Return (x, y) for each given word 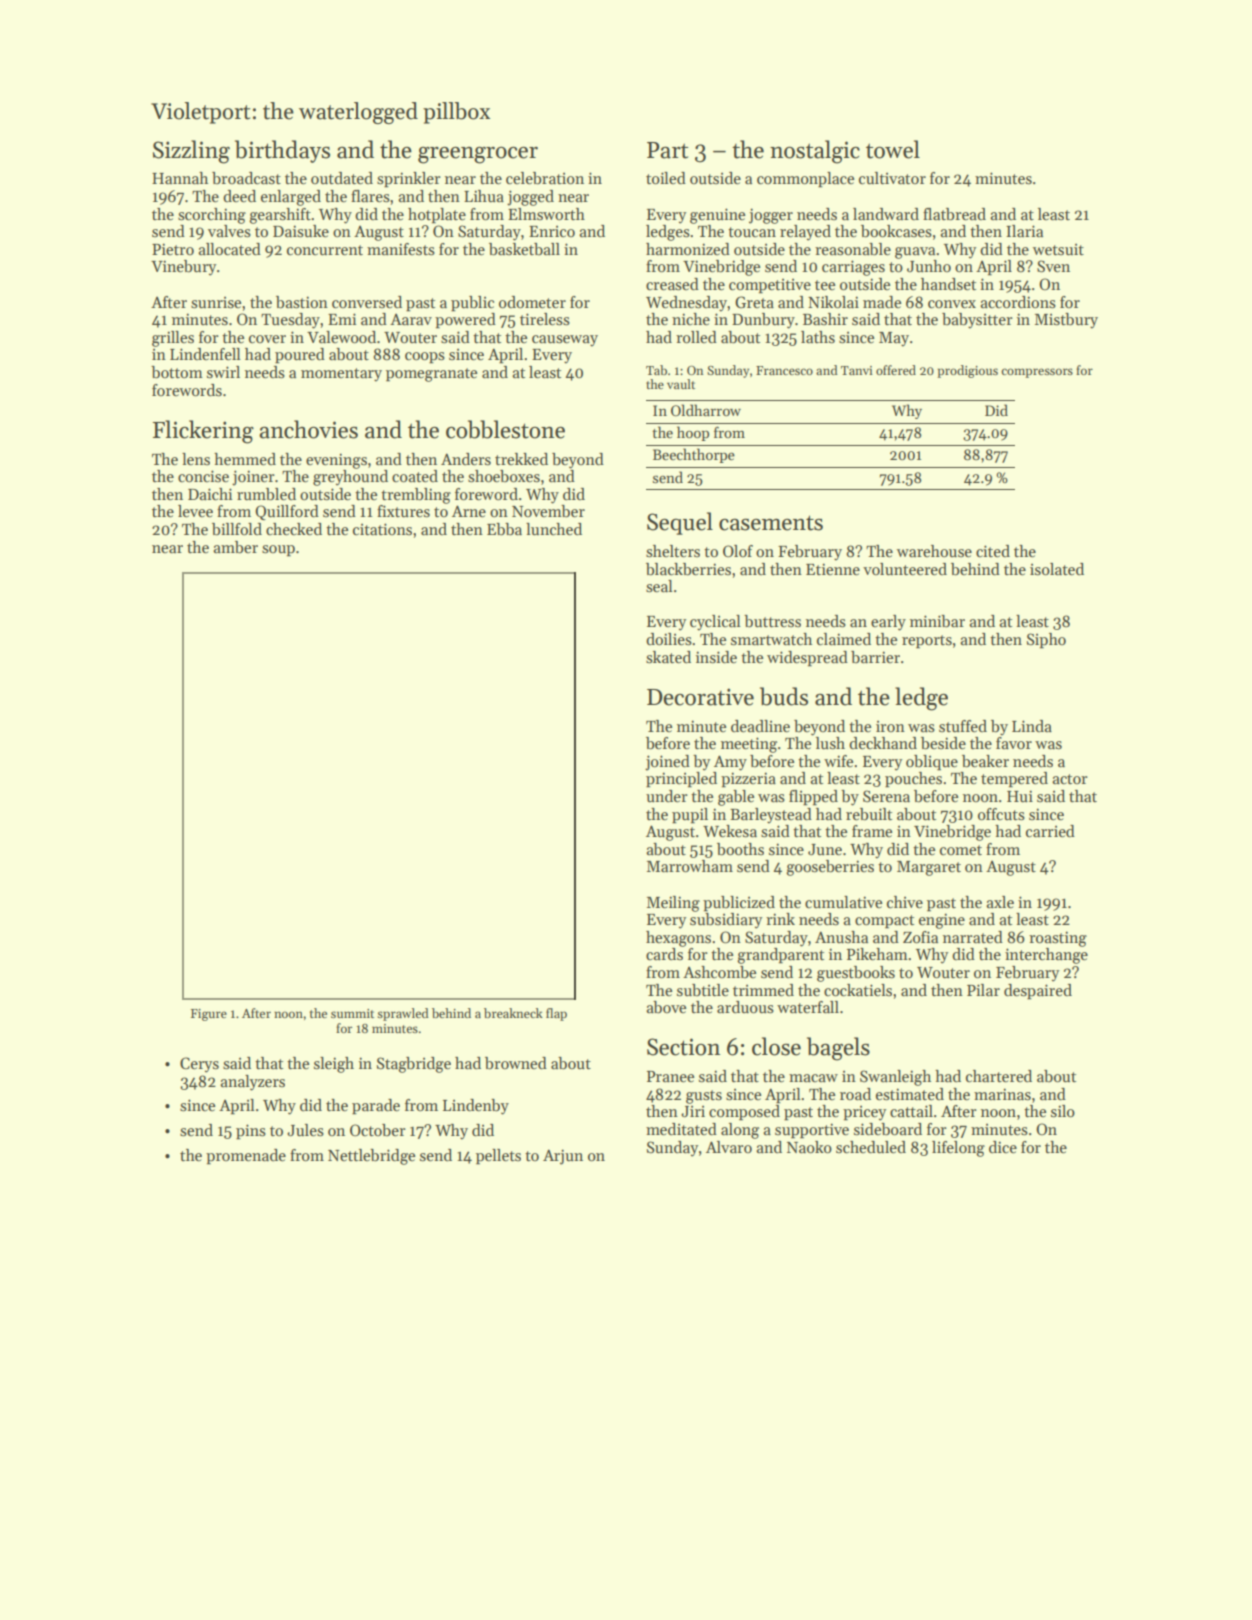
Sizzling (191, 152)
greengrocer (478, 155)
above (666, 1007)
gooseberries (830, 868)
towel (893, 149)
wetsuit (1058, 249)
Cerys (199, 1065)
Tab (656, 370)
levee (195, 511)
